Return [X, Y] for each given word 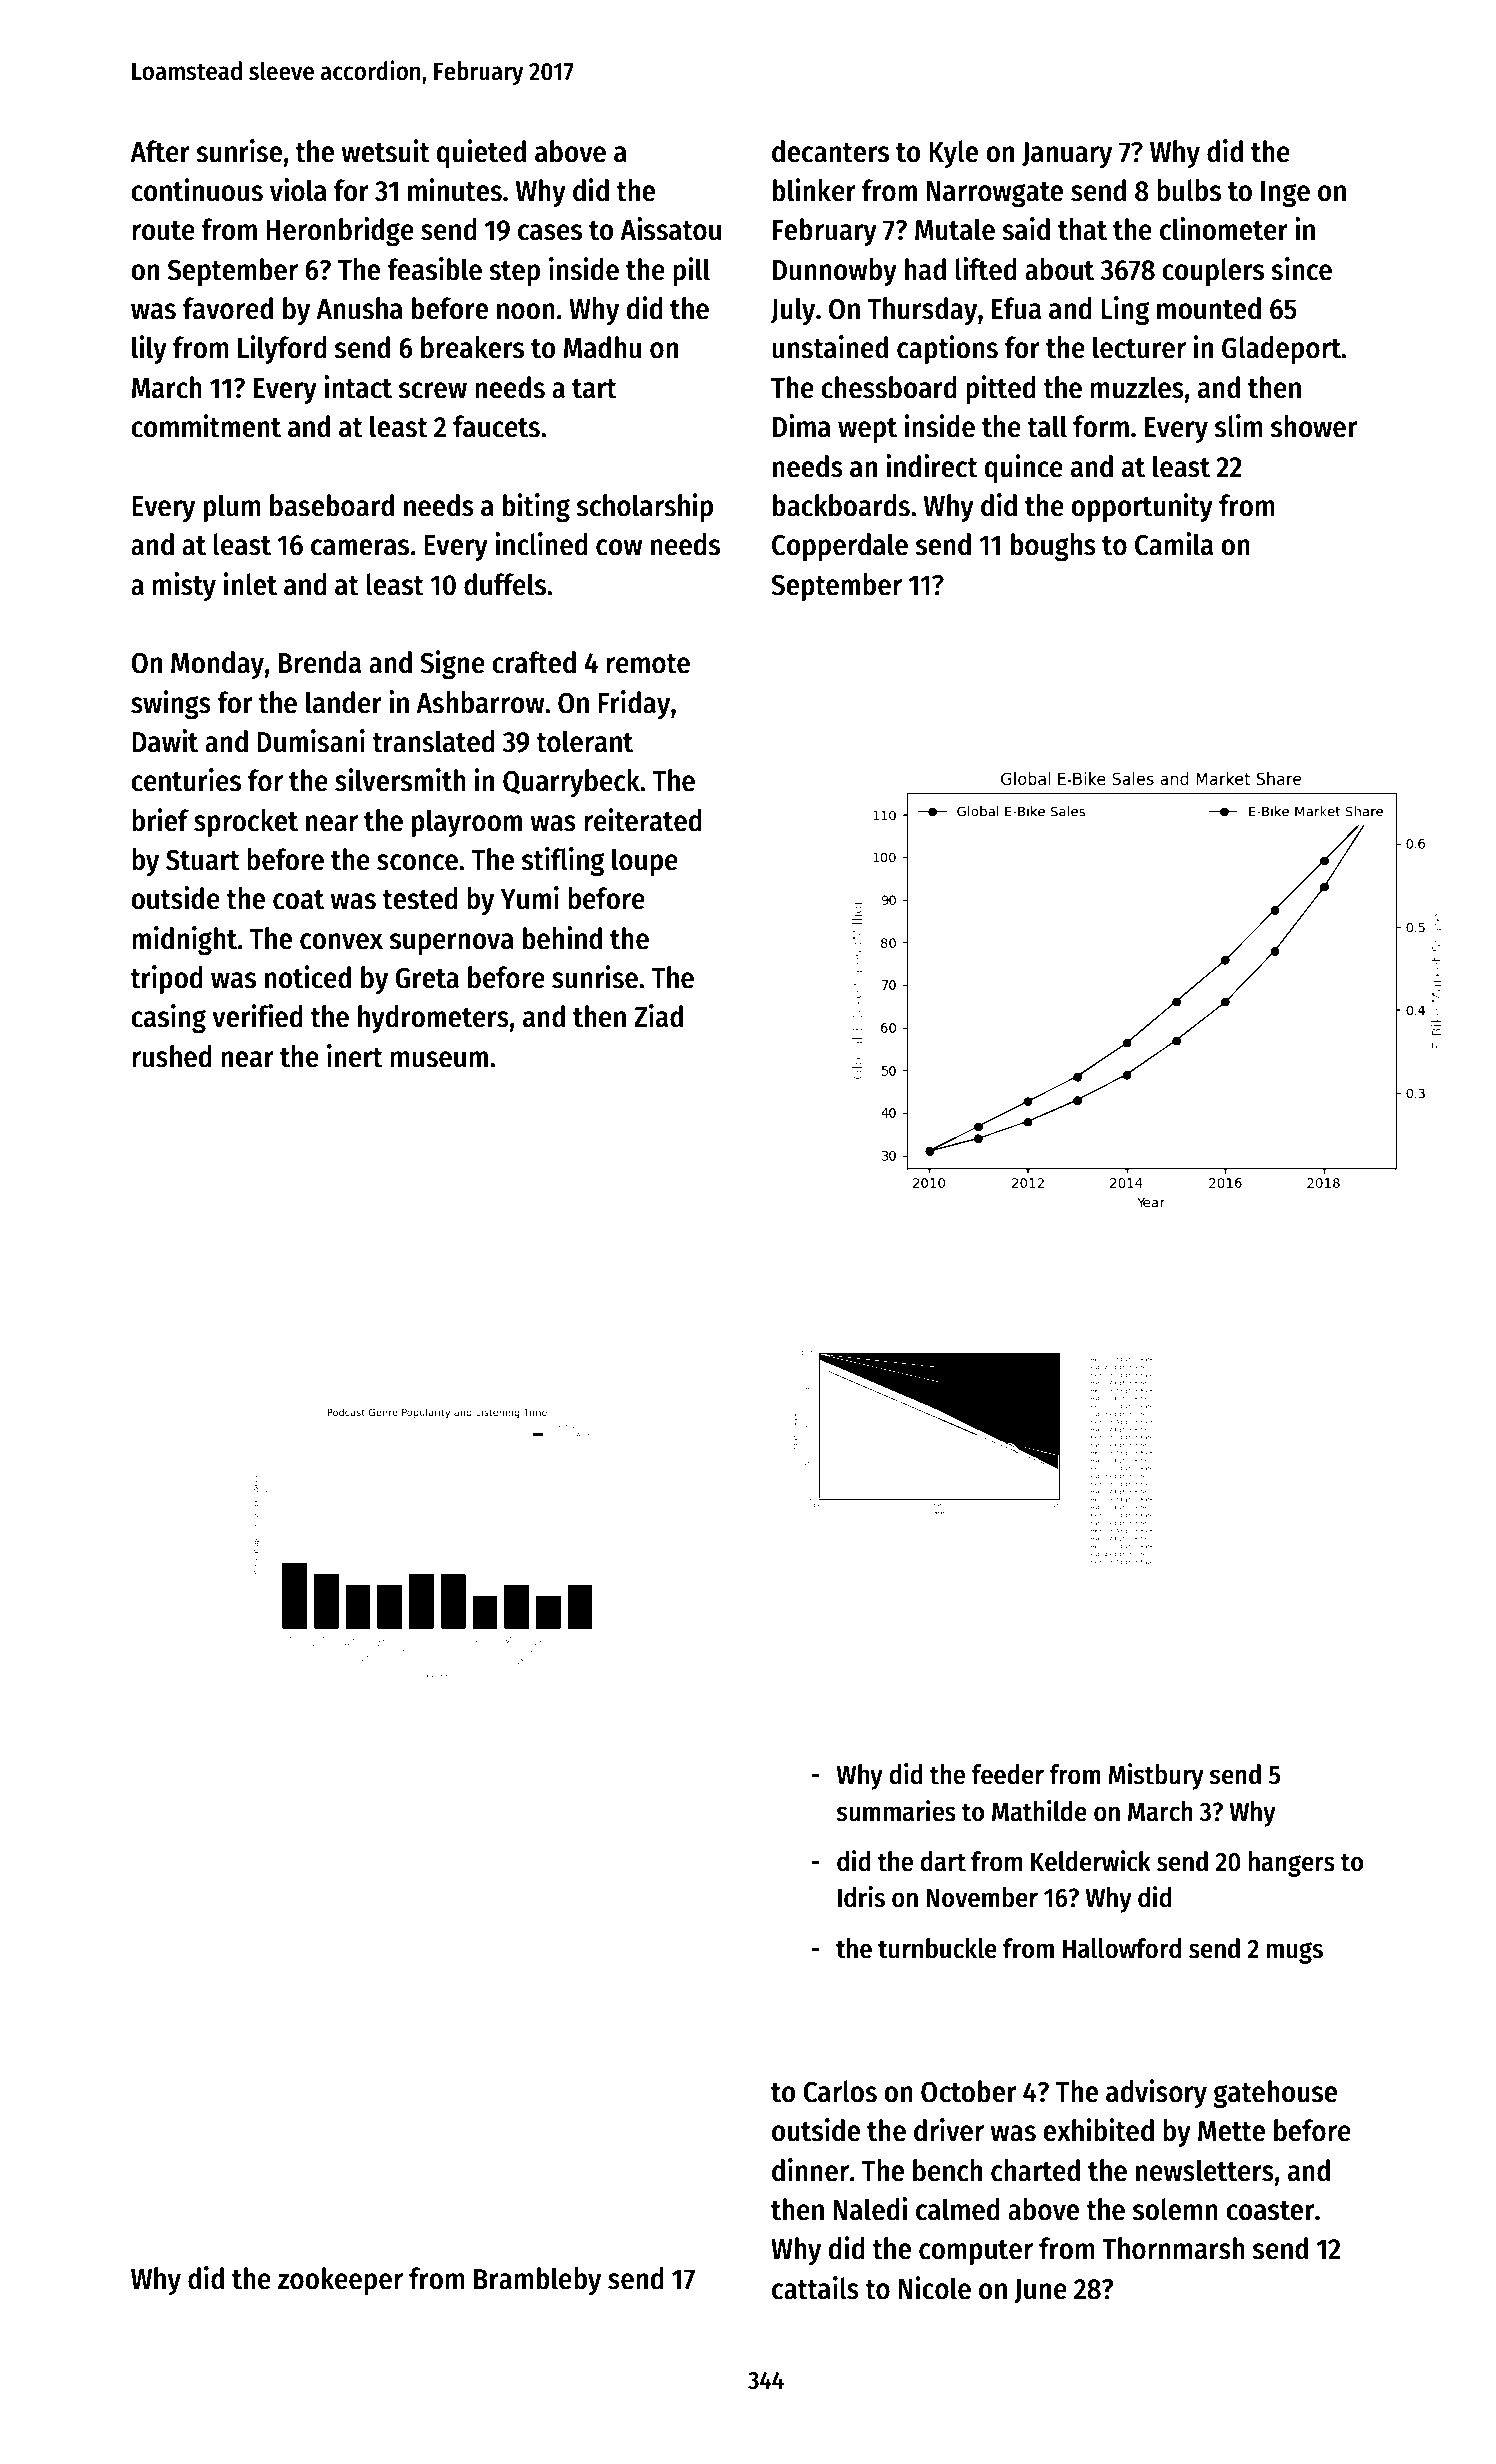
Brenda [320, 662]
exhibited [1098, 2130]
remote [648, 664]
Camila [1174, 544]
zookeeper [340, 2281]
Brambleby [537, 2281]
